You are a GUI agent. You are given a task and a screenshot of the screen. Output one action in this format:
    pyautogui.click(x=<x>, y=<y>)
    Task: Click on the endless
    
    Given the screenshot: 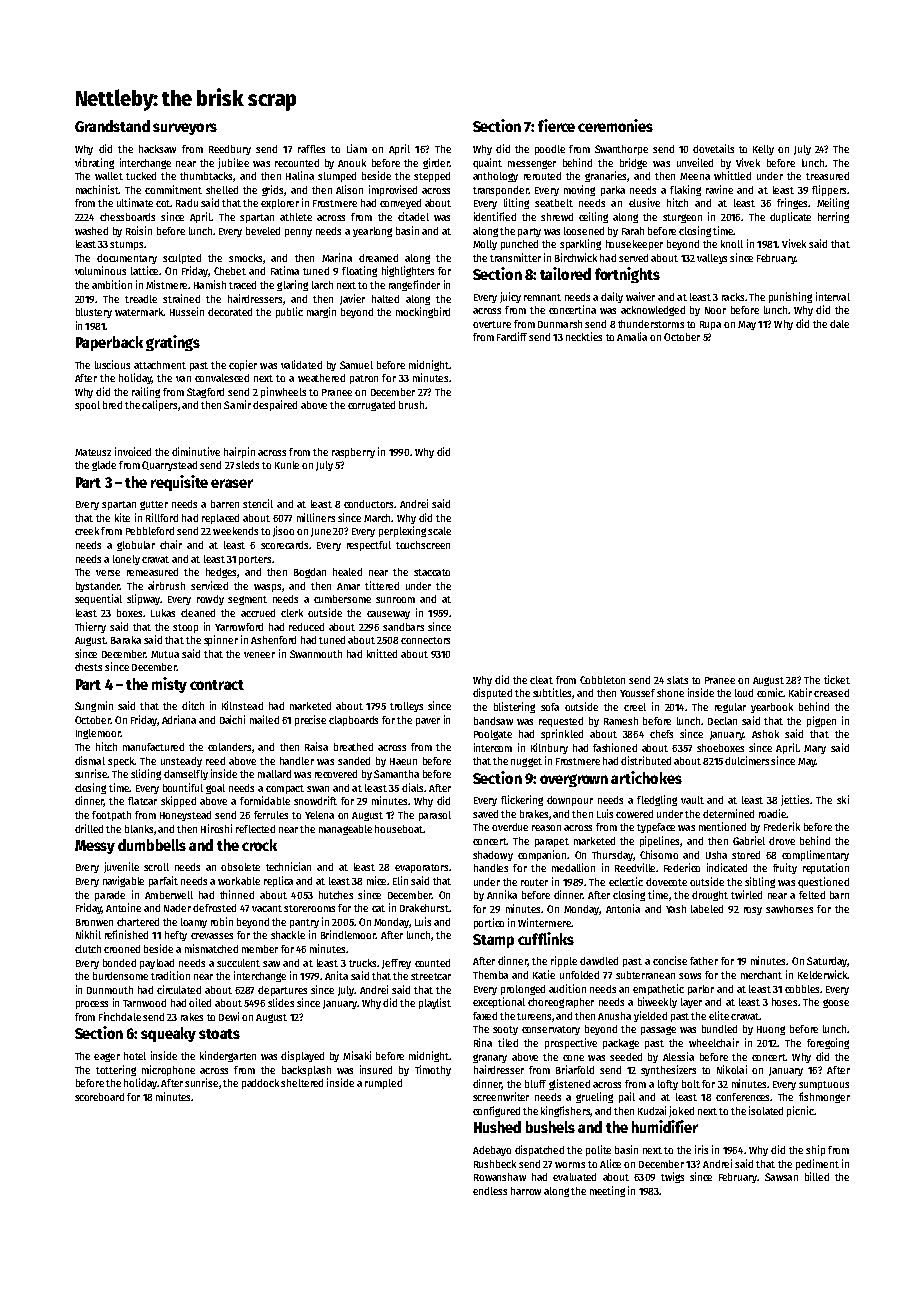 What is the action you would take?
    pyautogui.click(x=490, y=1191)
